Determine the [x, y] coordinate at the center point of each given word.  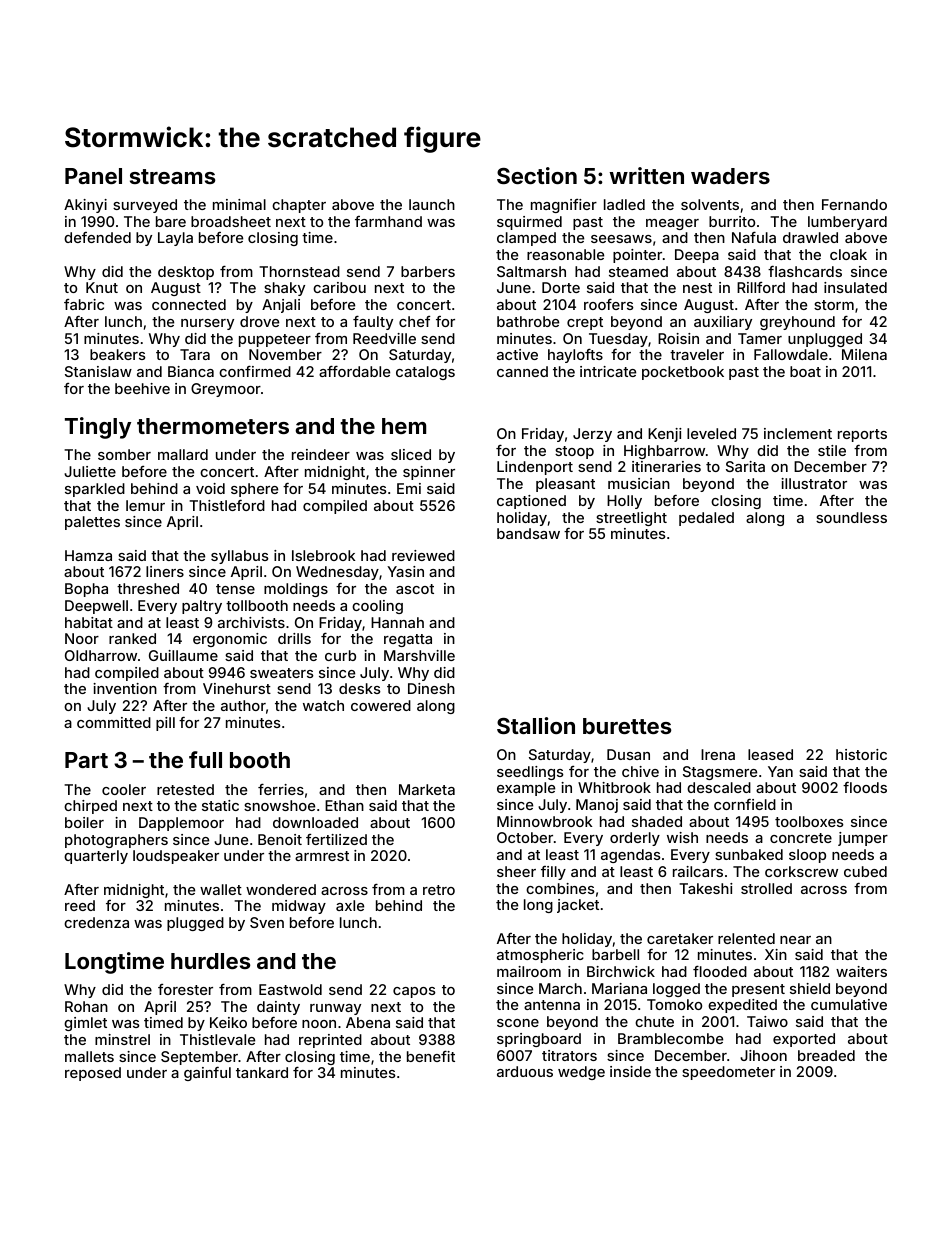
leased [770, 754]
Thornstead [299, 271]
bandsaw [528, 533]
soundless [851, 517]
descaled [719, 787]
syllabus [240, 557]
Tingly [98, 428]
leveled [711, 433]
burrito [732, 221]
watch [323, 705]
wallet [221, 889]
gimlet [85, 1024]
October [525, 837]
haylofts [575, 355]
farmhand [388, 221]
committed [114, 722]
